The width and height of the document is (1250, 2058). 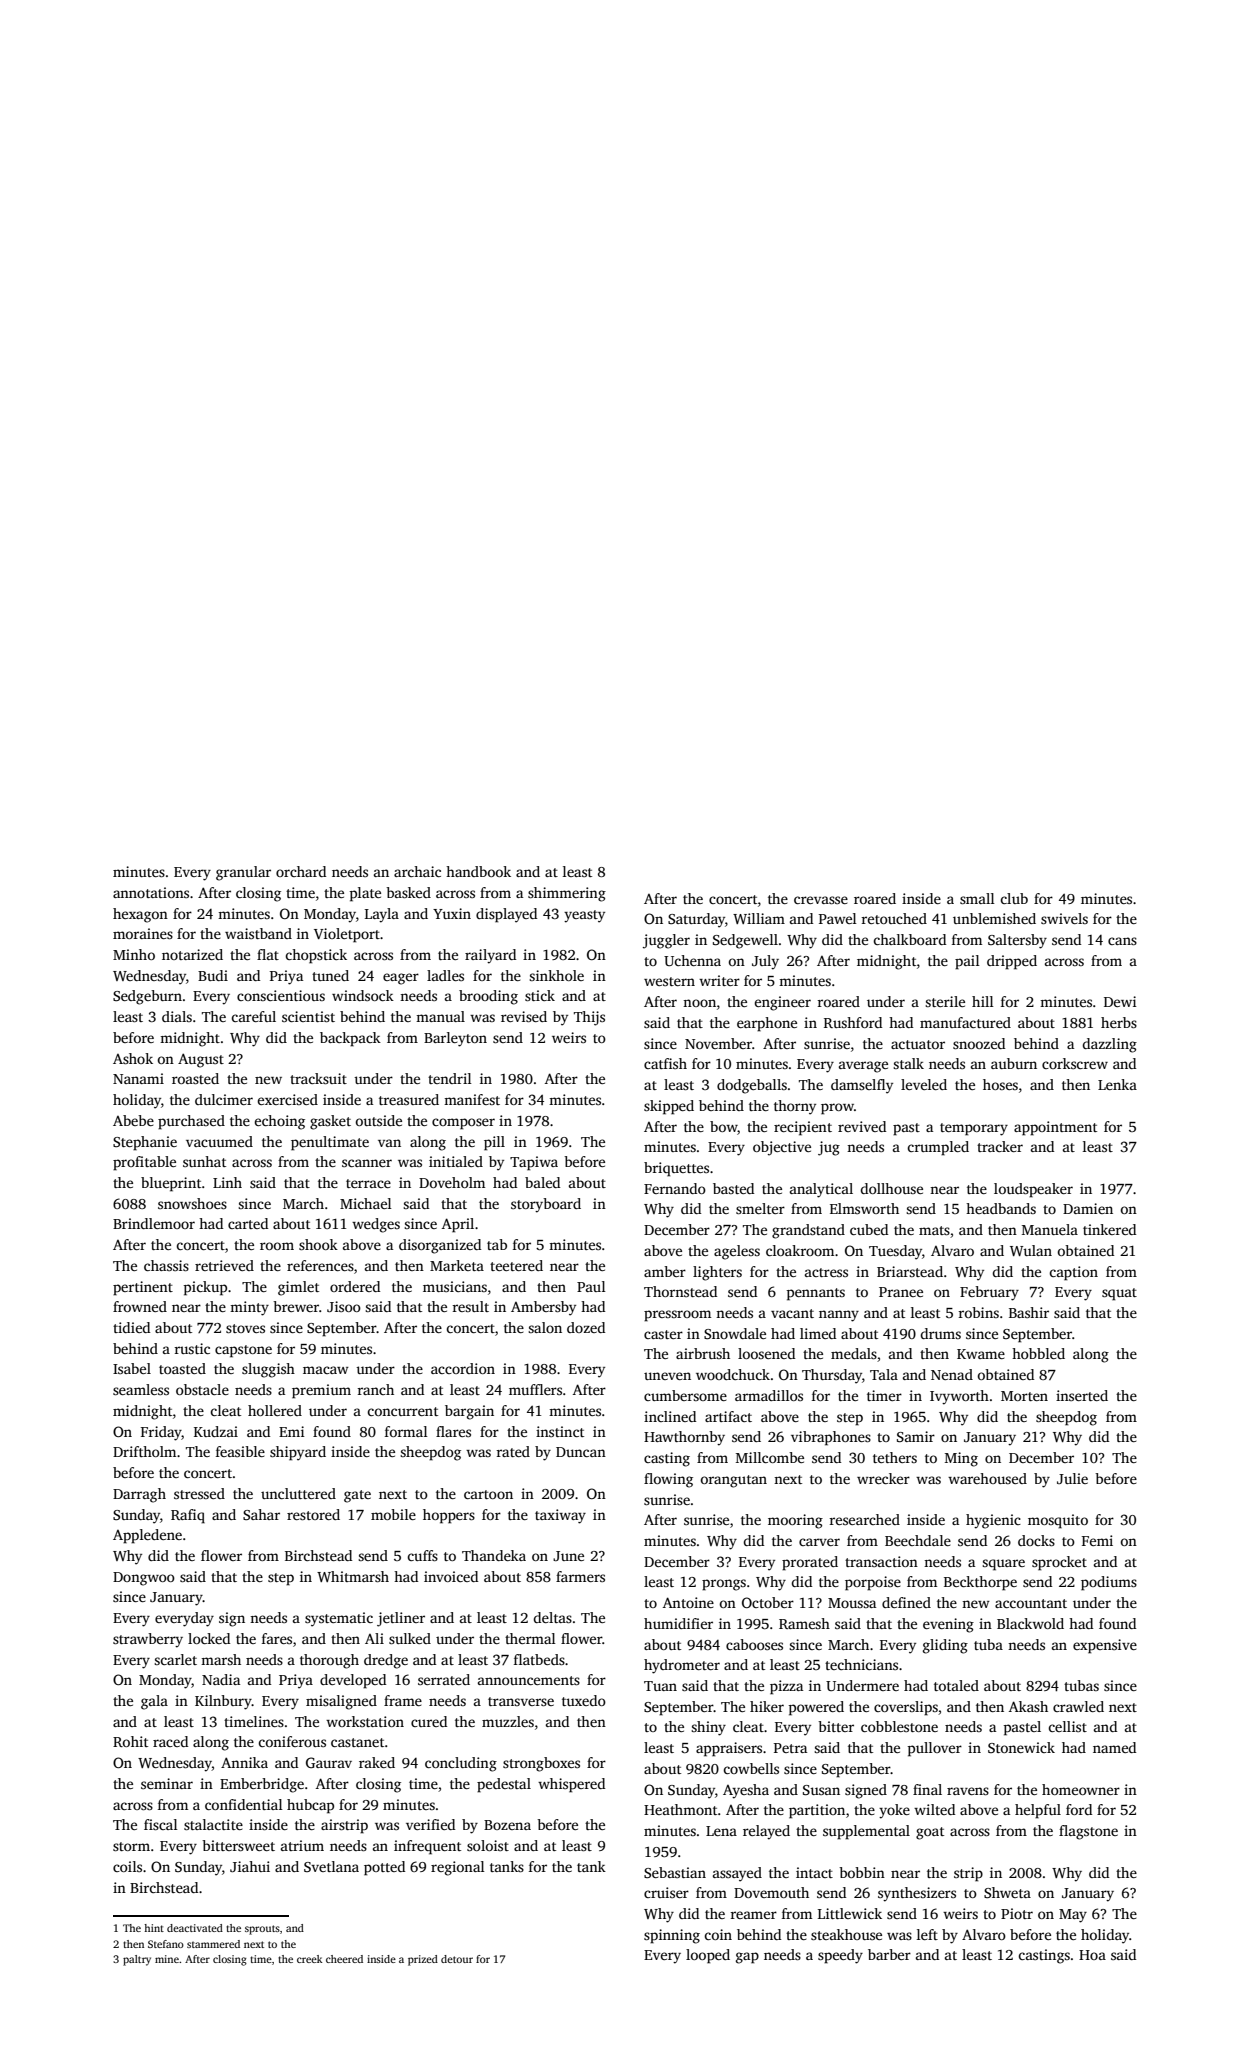 I want to click on dulcimer, so click(x=224, y=1099).
